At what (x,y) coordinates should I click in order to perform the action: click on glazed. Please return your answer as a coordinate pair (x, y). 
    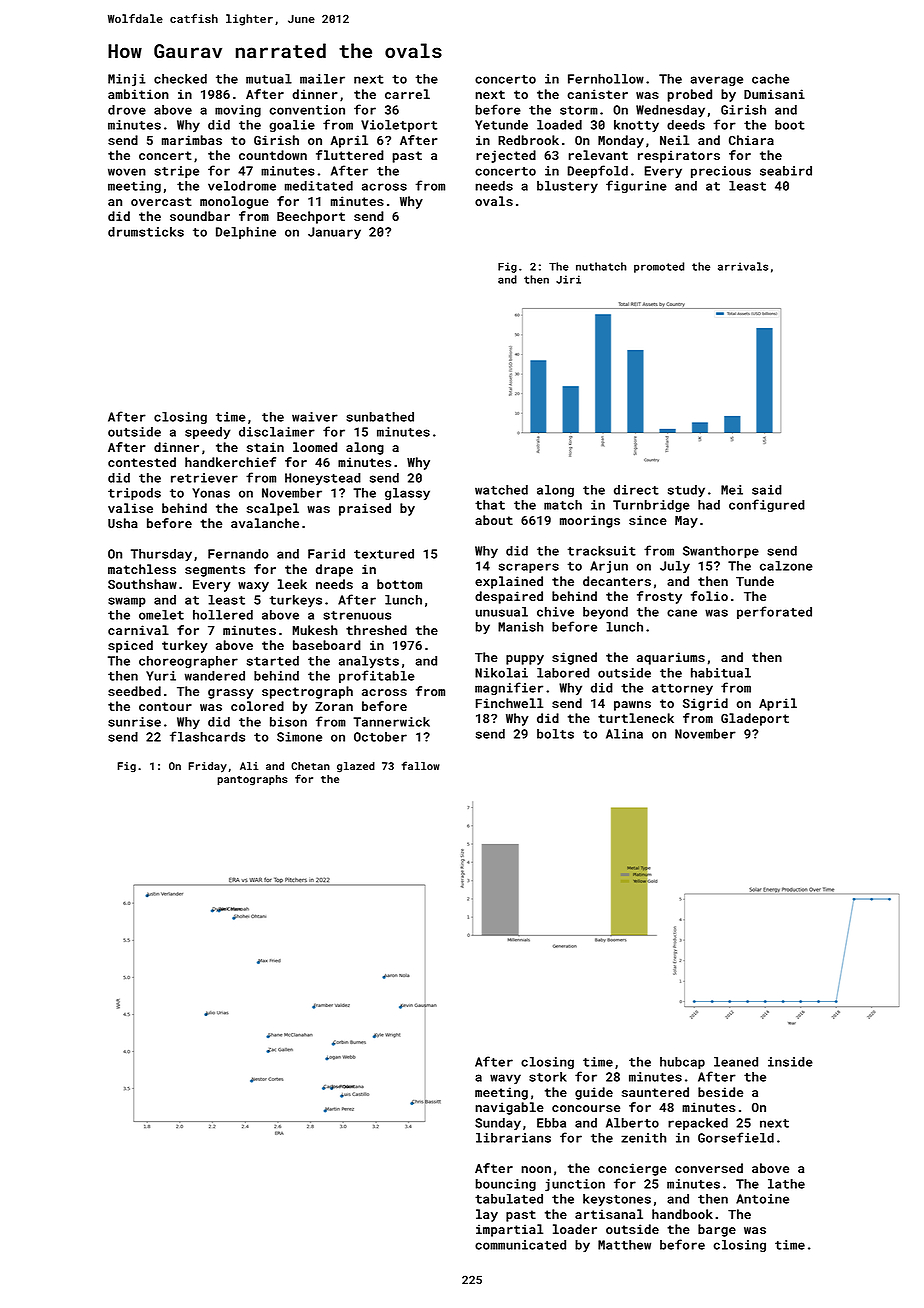
    Looking at the image, I should click on (356, 767).
